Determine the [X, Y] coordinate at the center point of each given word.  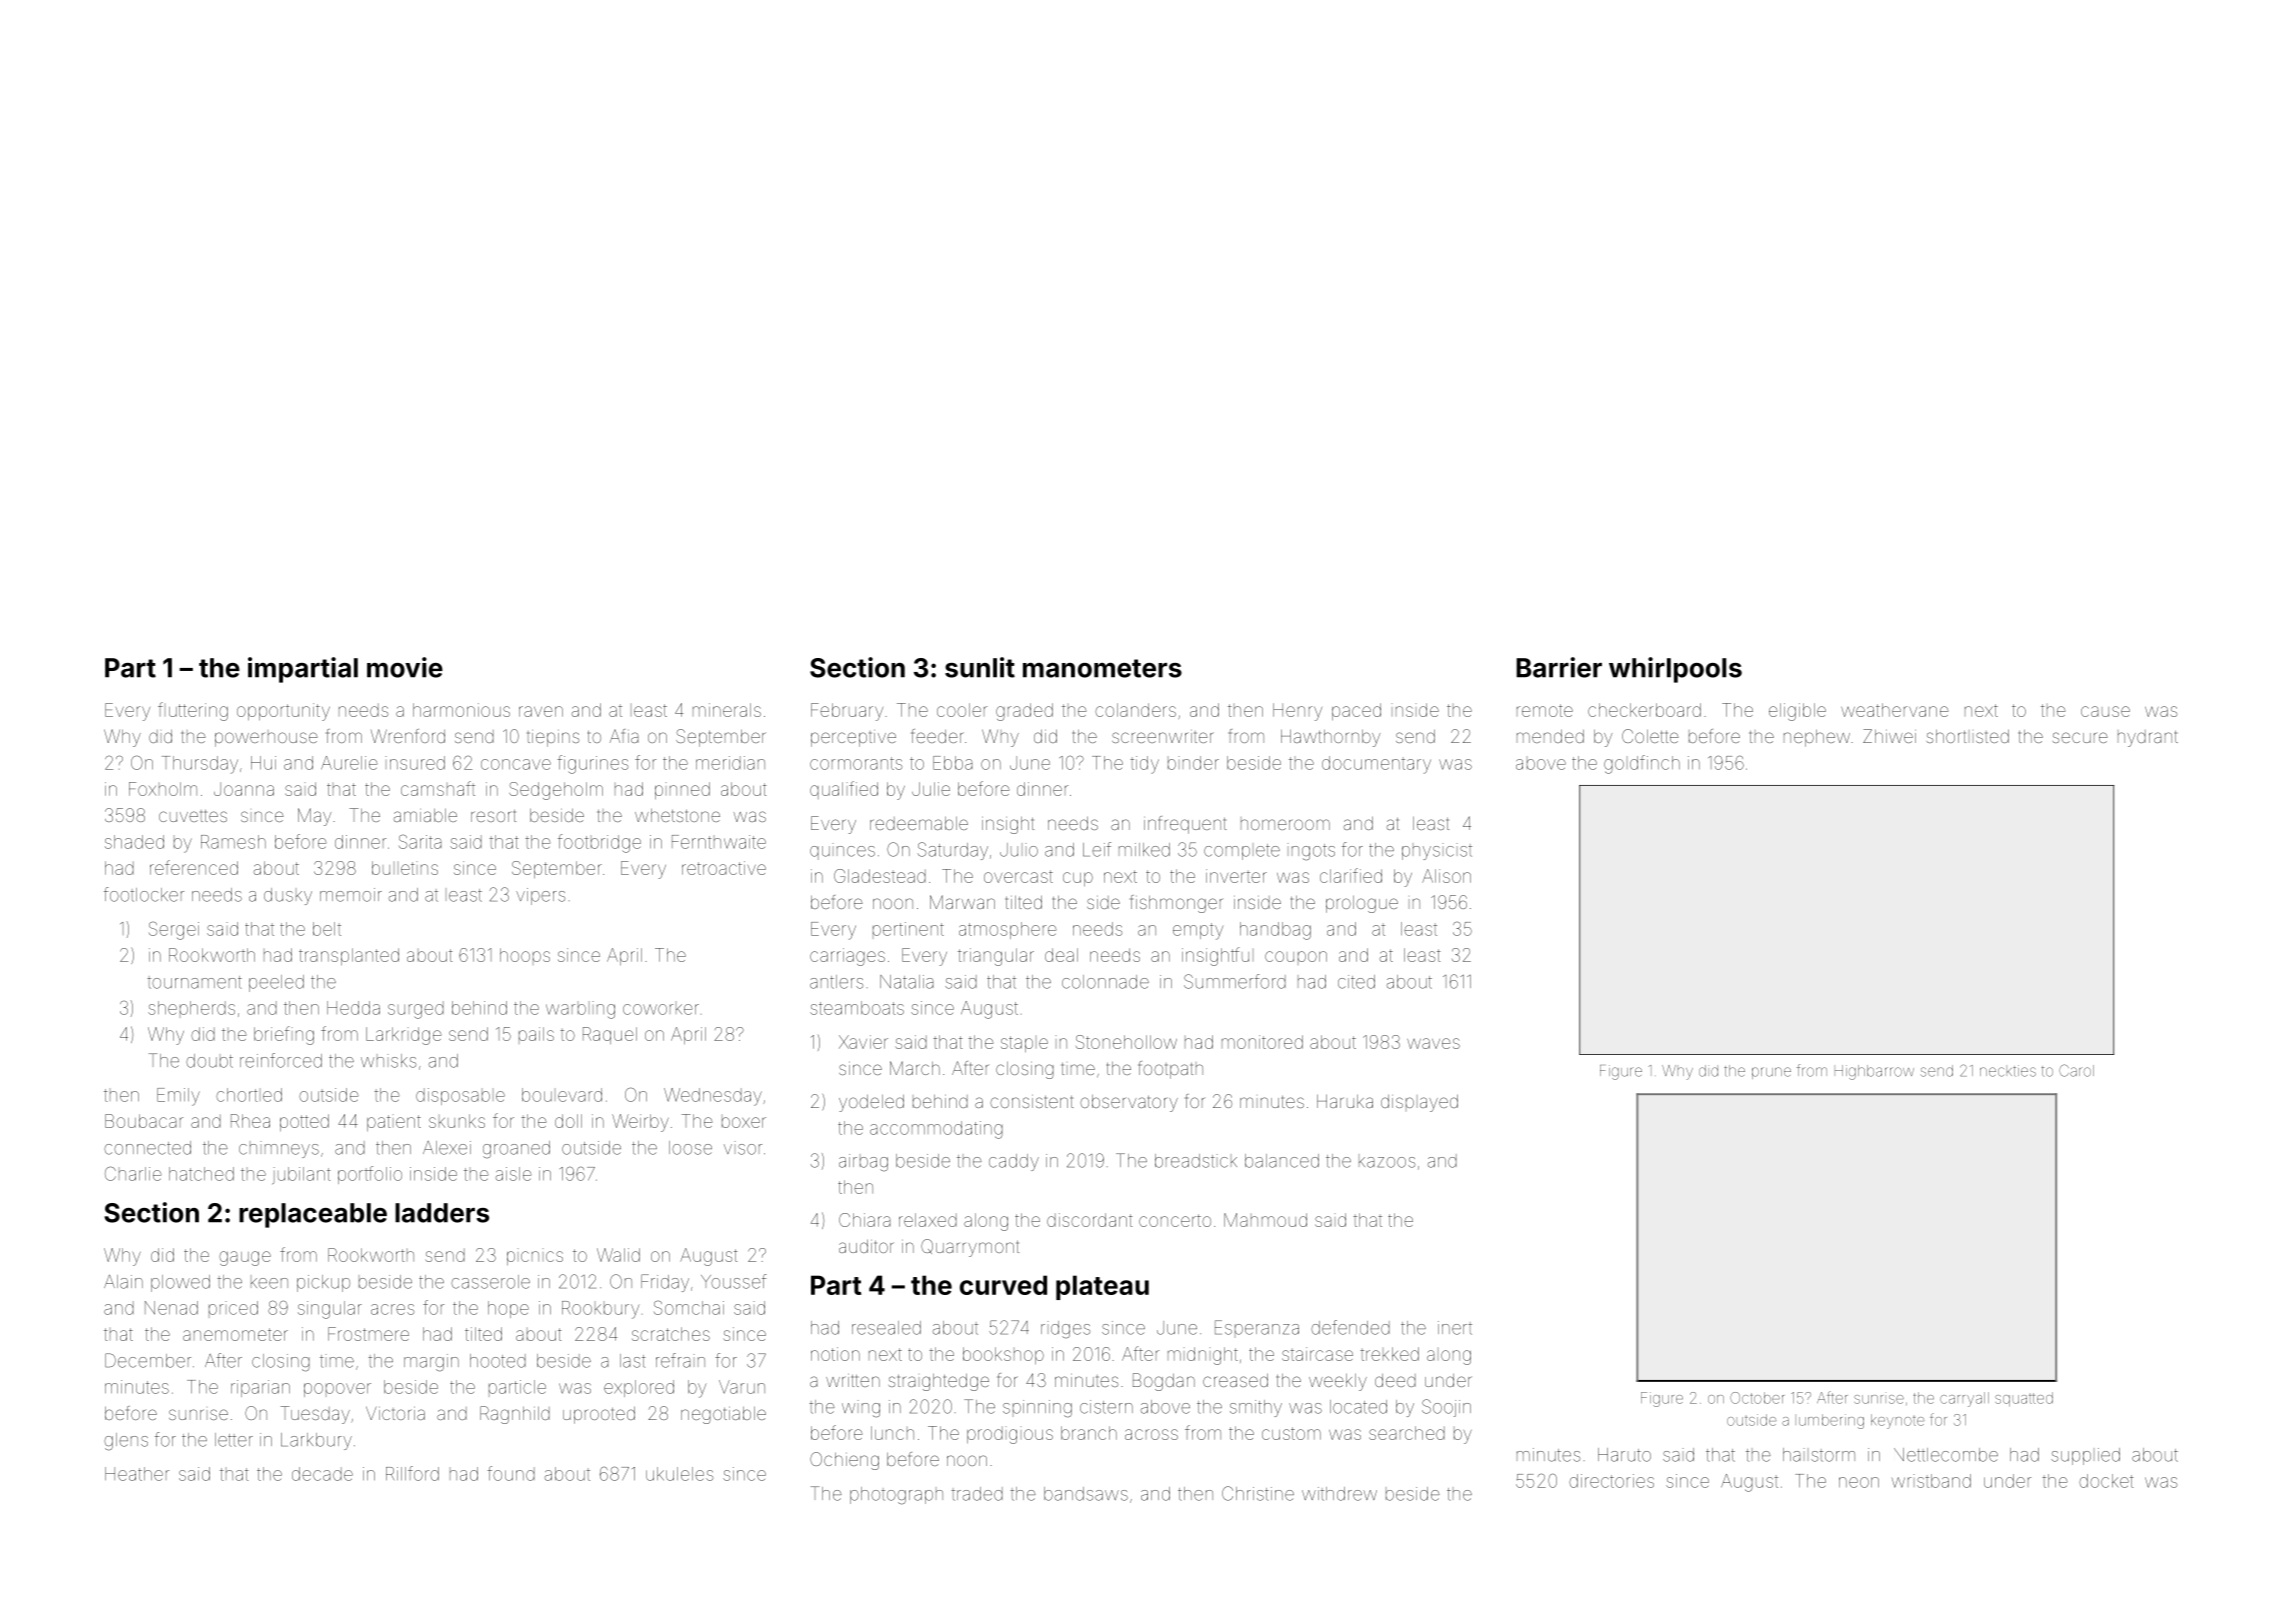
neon [1859, 1482]
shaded [134, 842]
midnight [1203, 1356]
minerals [727, 710]
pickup [323, 1283]
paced [1356, 711]
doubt [209, 1061]
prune [1771, 1073]
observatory [1129, 1103]
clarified [1351, 875]
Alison [1446, 876]
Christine [1258, 1493]
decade [322, 1474]
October [1757, 1398]
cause [2105, 711]
